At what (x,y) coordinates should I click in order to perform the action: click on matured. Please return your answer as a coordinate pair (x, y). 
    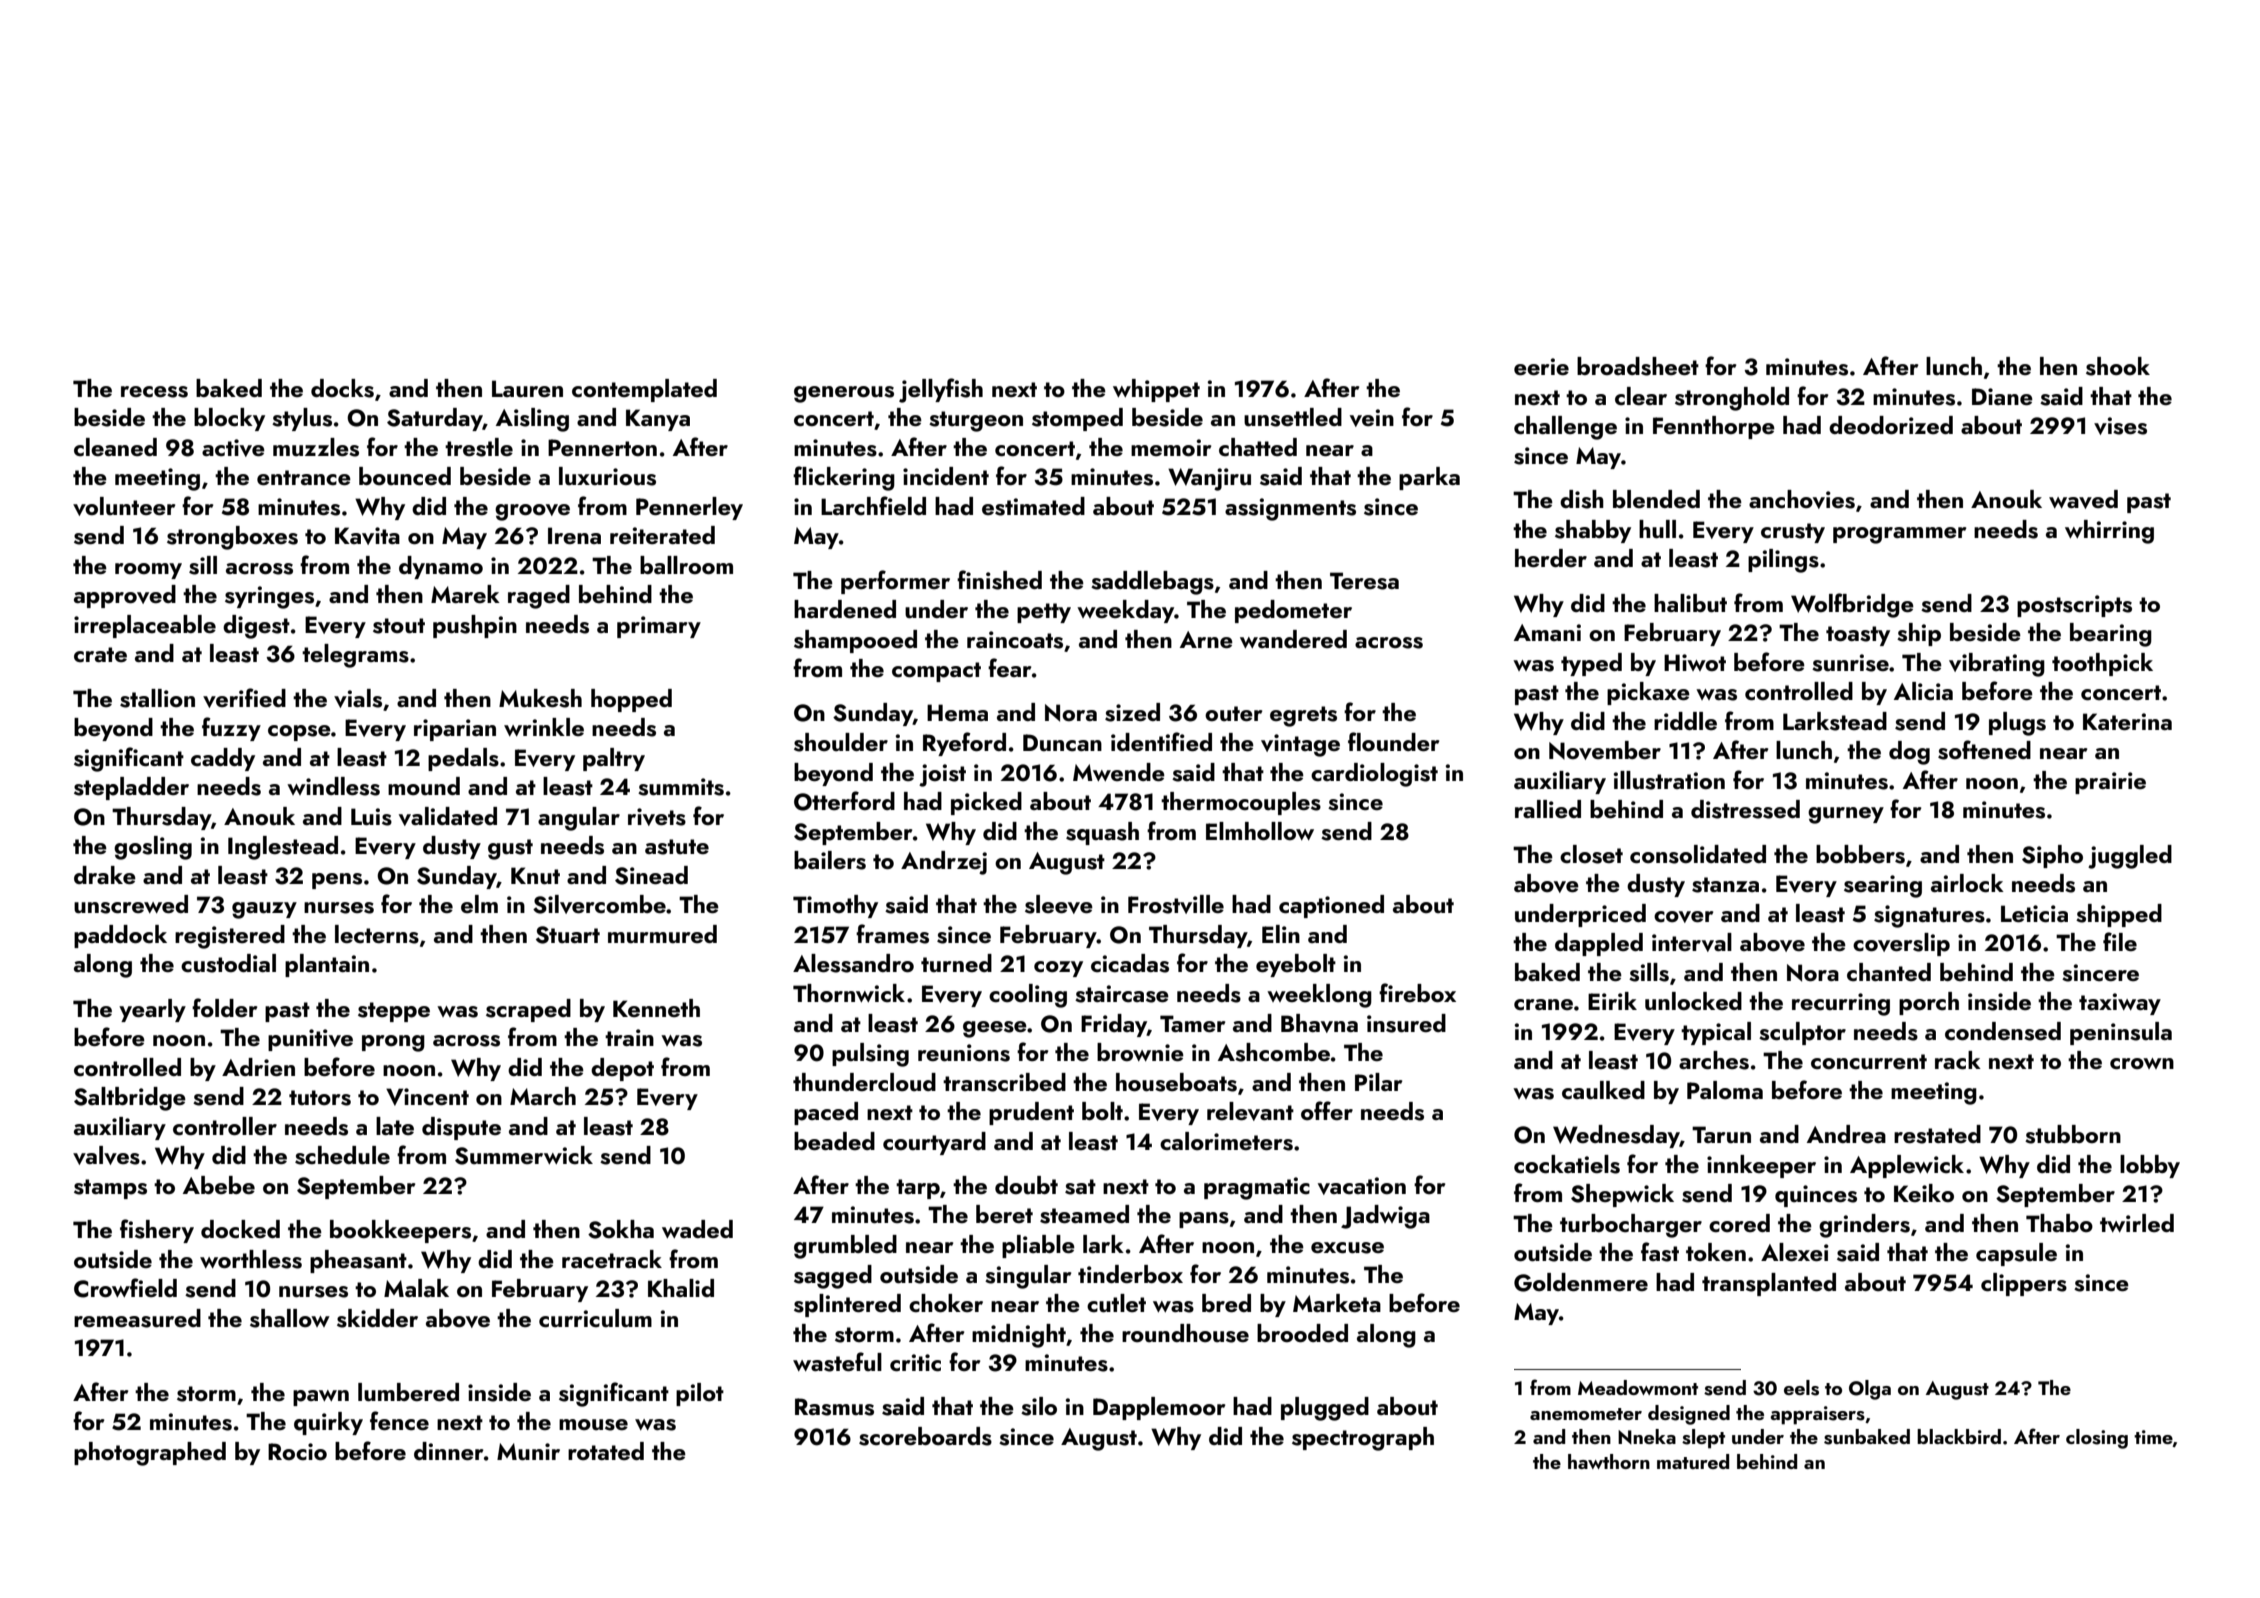
    Looking at the image, I should click on (1693, 1461).
